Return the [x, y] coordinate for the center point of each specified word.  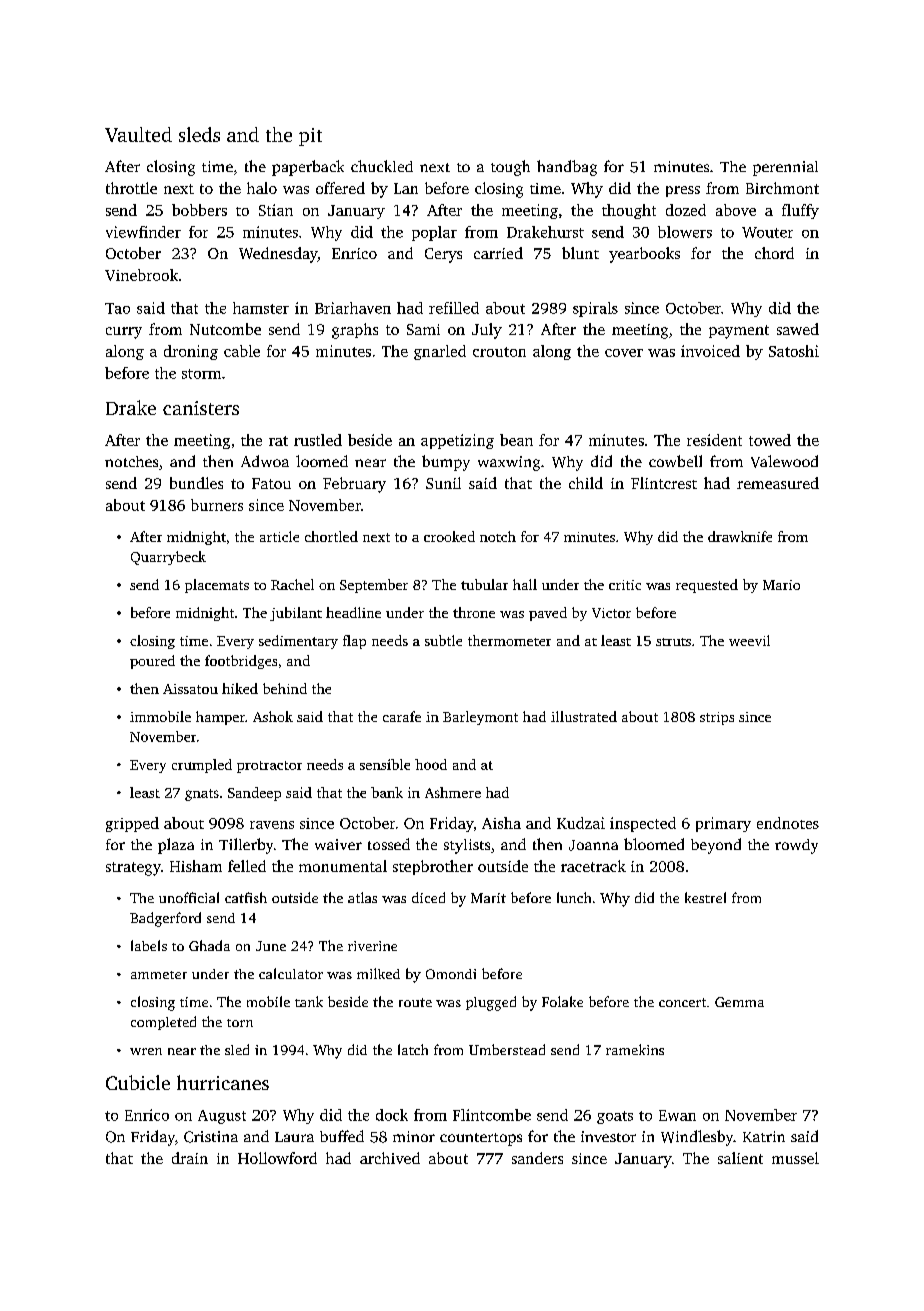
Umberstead [507, 1049]
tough [510, 168]
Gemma [739, 1002]
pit [310, 137]
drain [190, 1158]
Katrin [764, 1136]
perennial [785, 168]
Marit [488, 898]
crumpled [202, 766]
